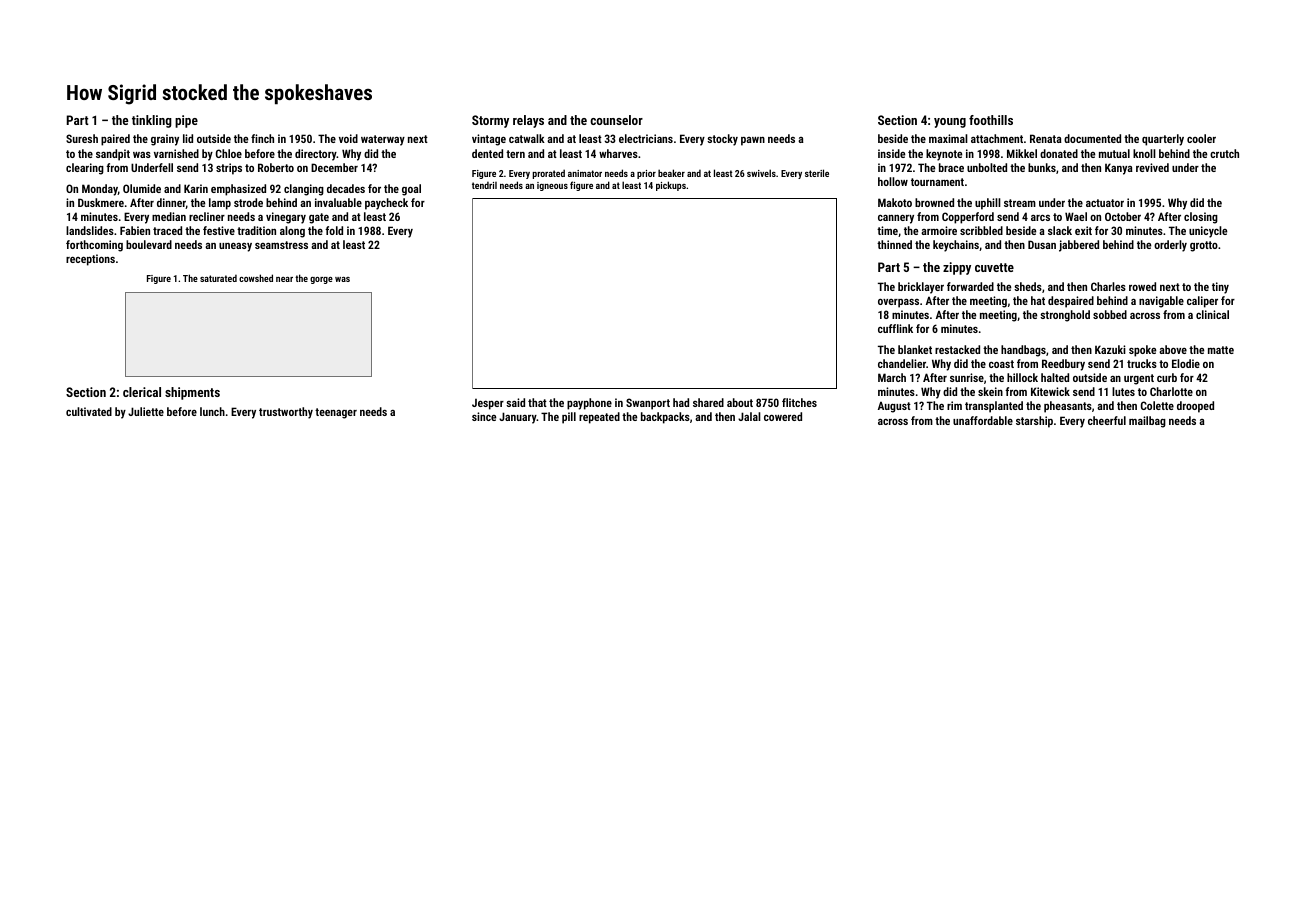  I want to click on saturated, so click(218, 278).
